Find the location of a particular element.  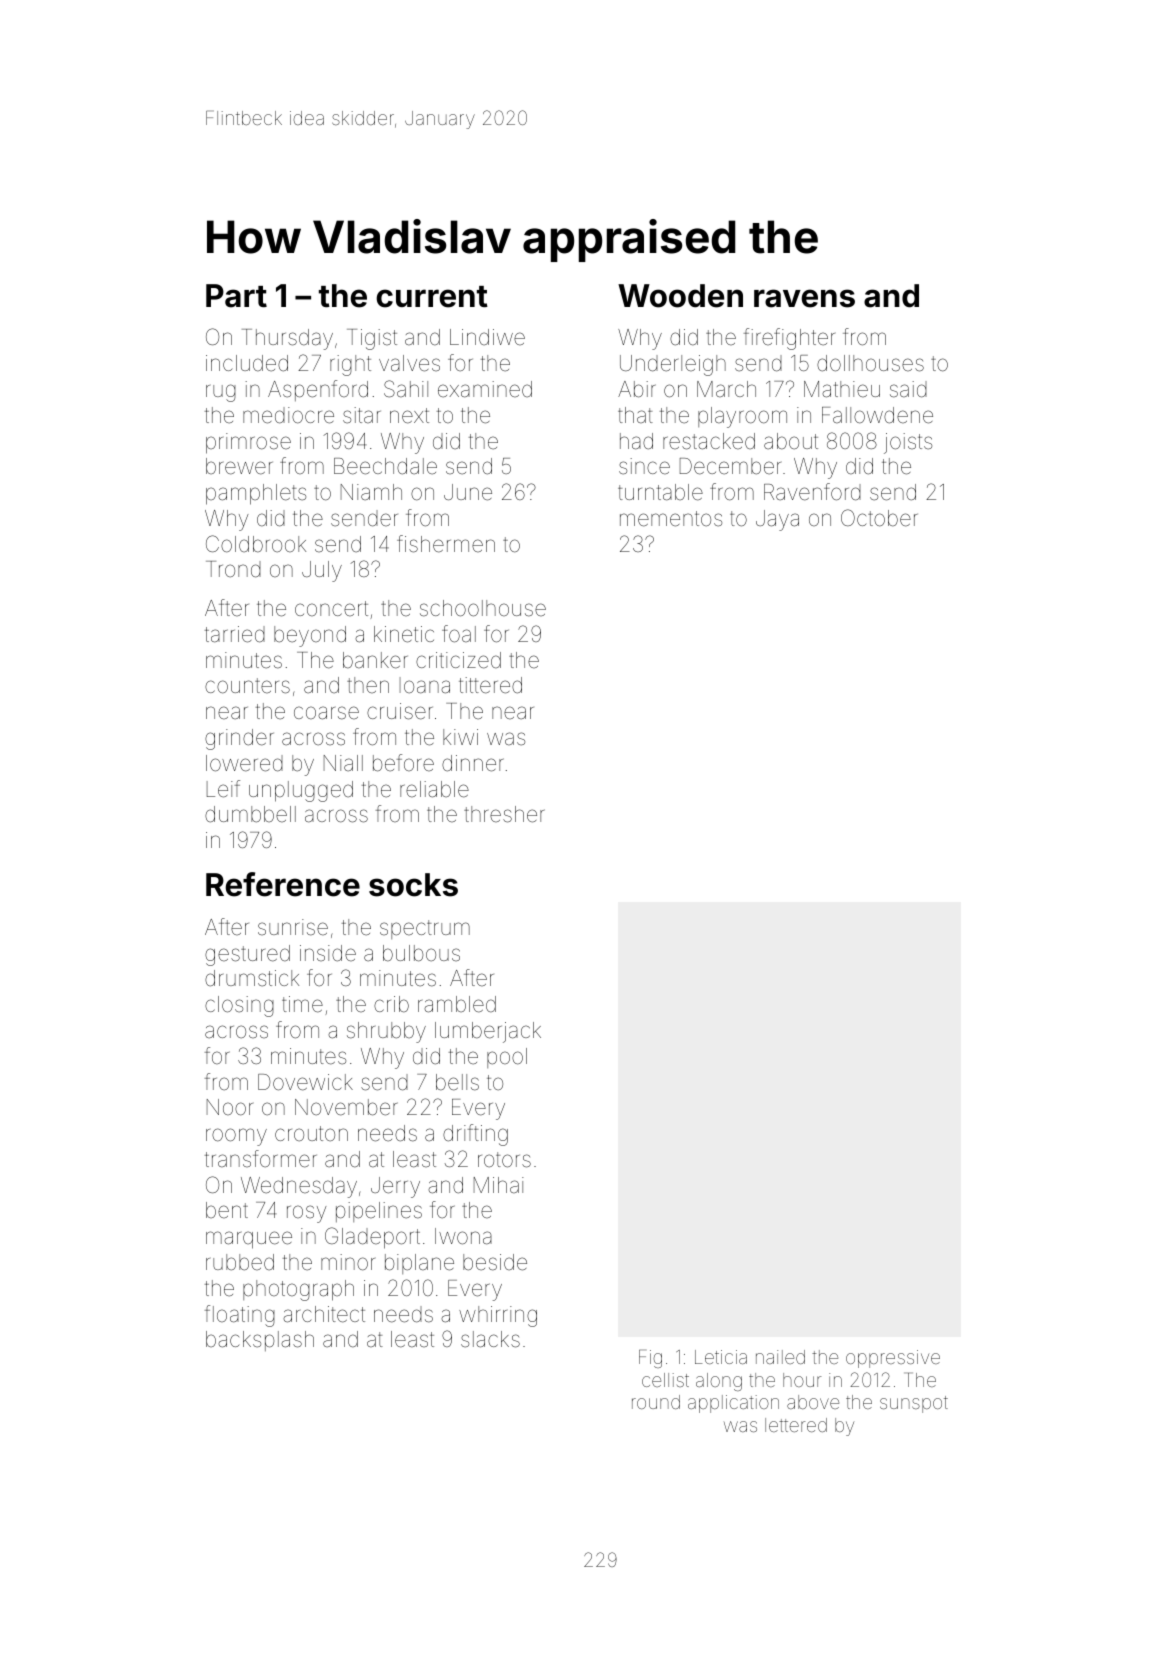

architect is located at coordinates (324, 1314).
